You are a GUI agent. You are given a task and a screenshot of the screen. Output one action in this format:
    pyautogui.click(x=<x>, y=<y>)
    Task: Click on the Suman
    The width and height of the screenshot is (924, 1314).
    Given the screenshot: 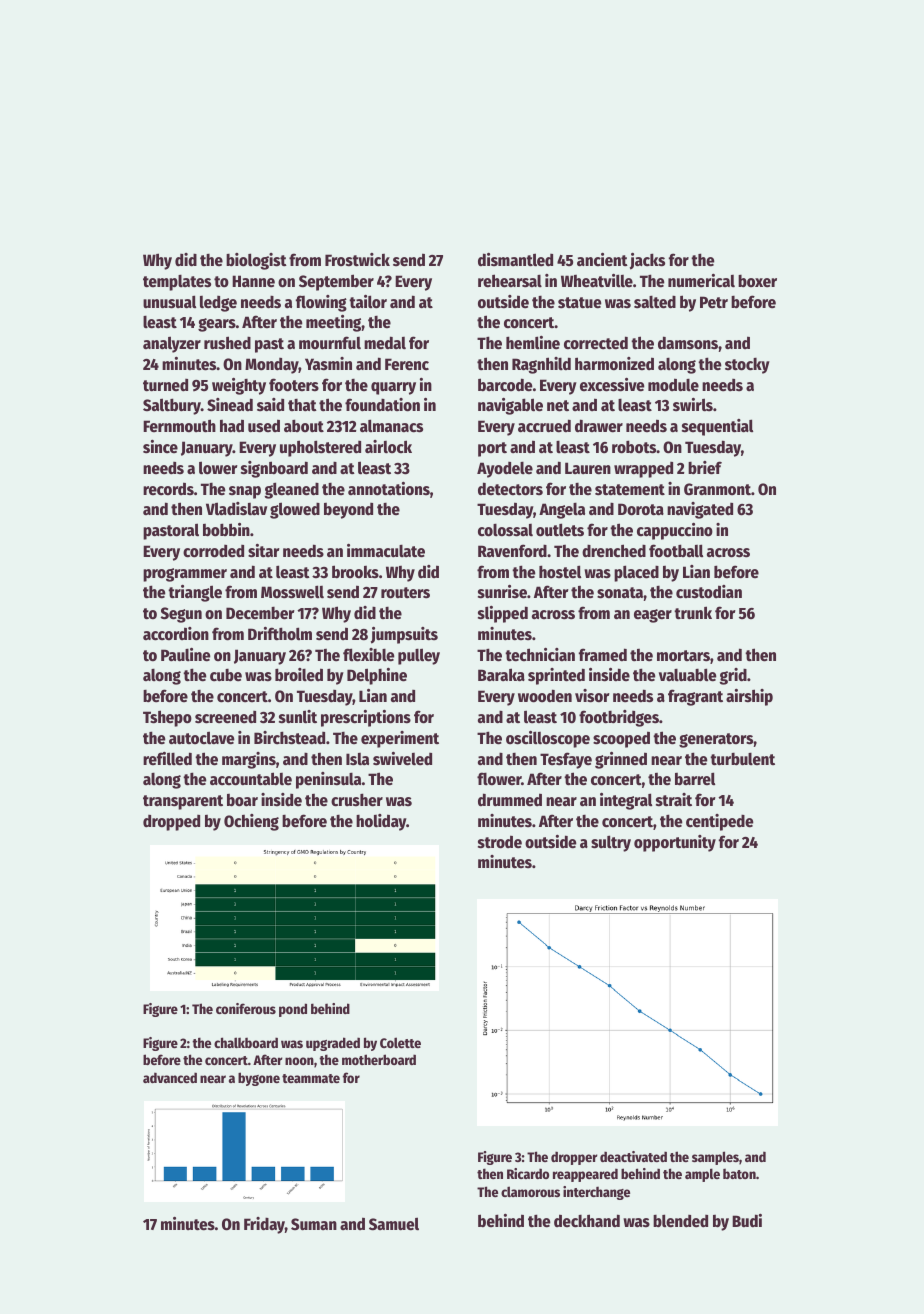 What is the action you would take?
    pyautogui.click(x=314, y=1224)
